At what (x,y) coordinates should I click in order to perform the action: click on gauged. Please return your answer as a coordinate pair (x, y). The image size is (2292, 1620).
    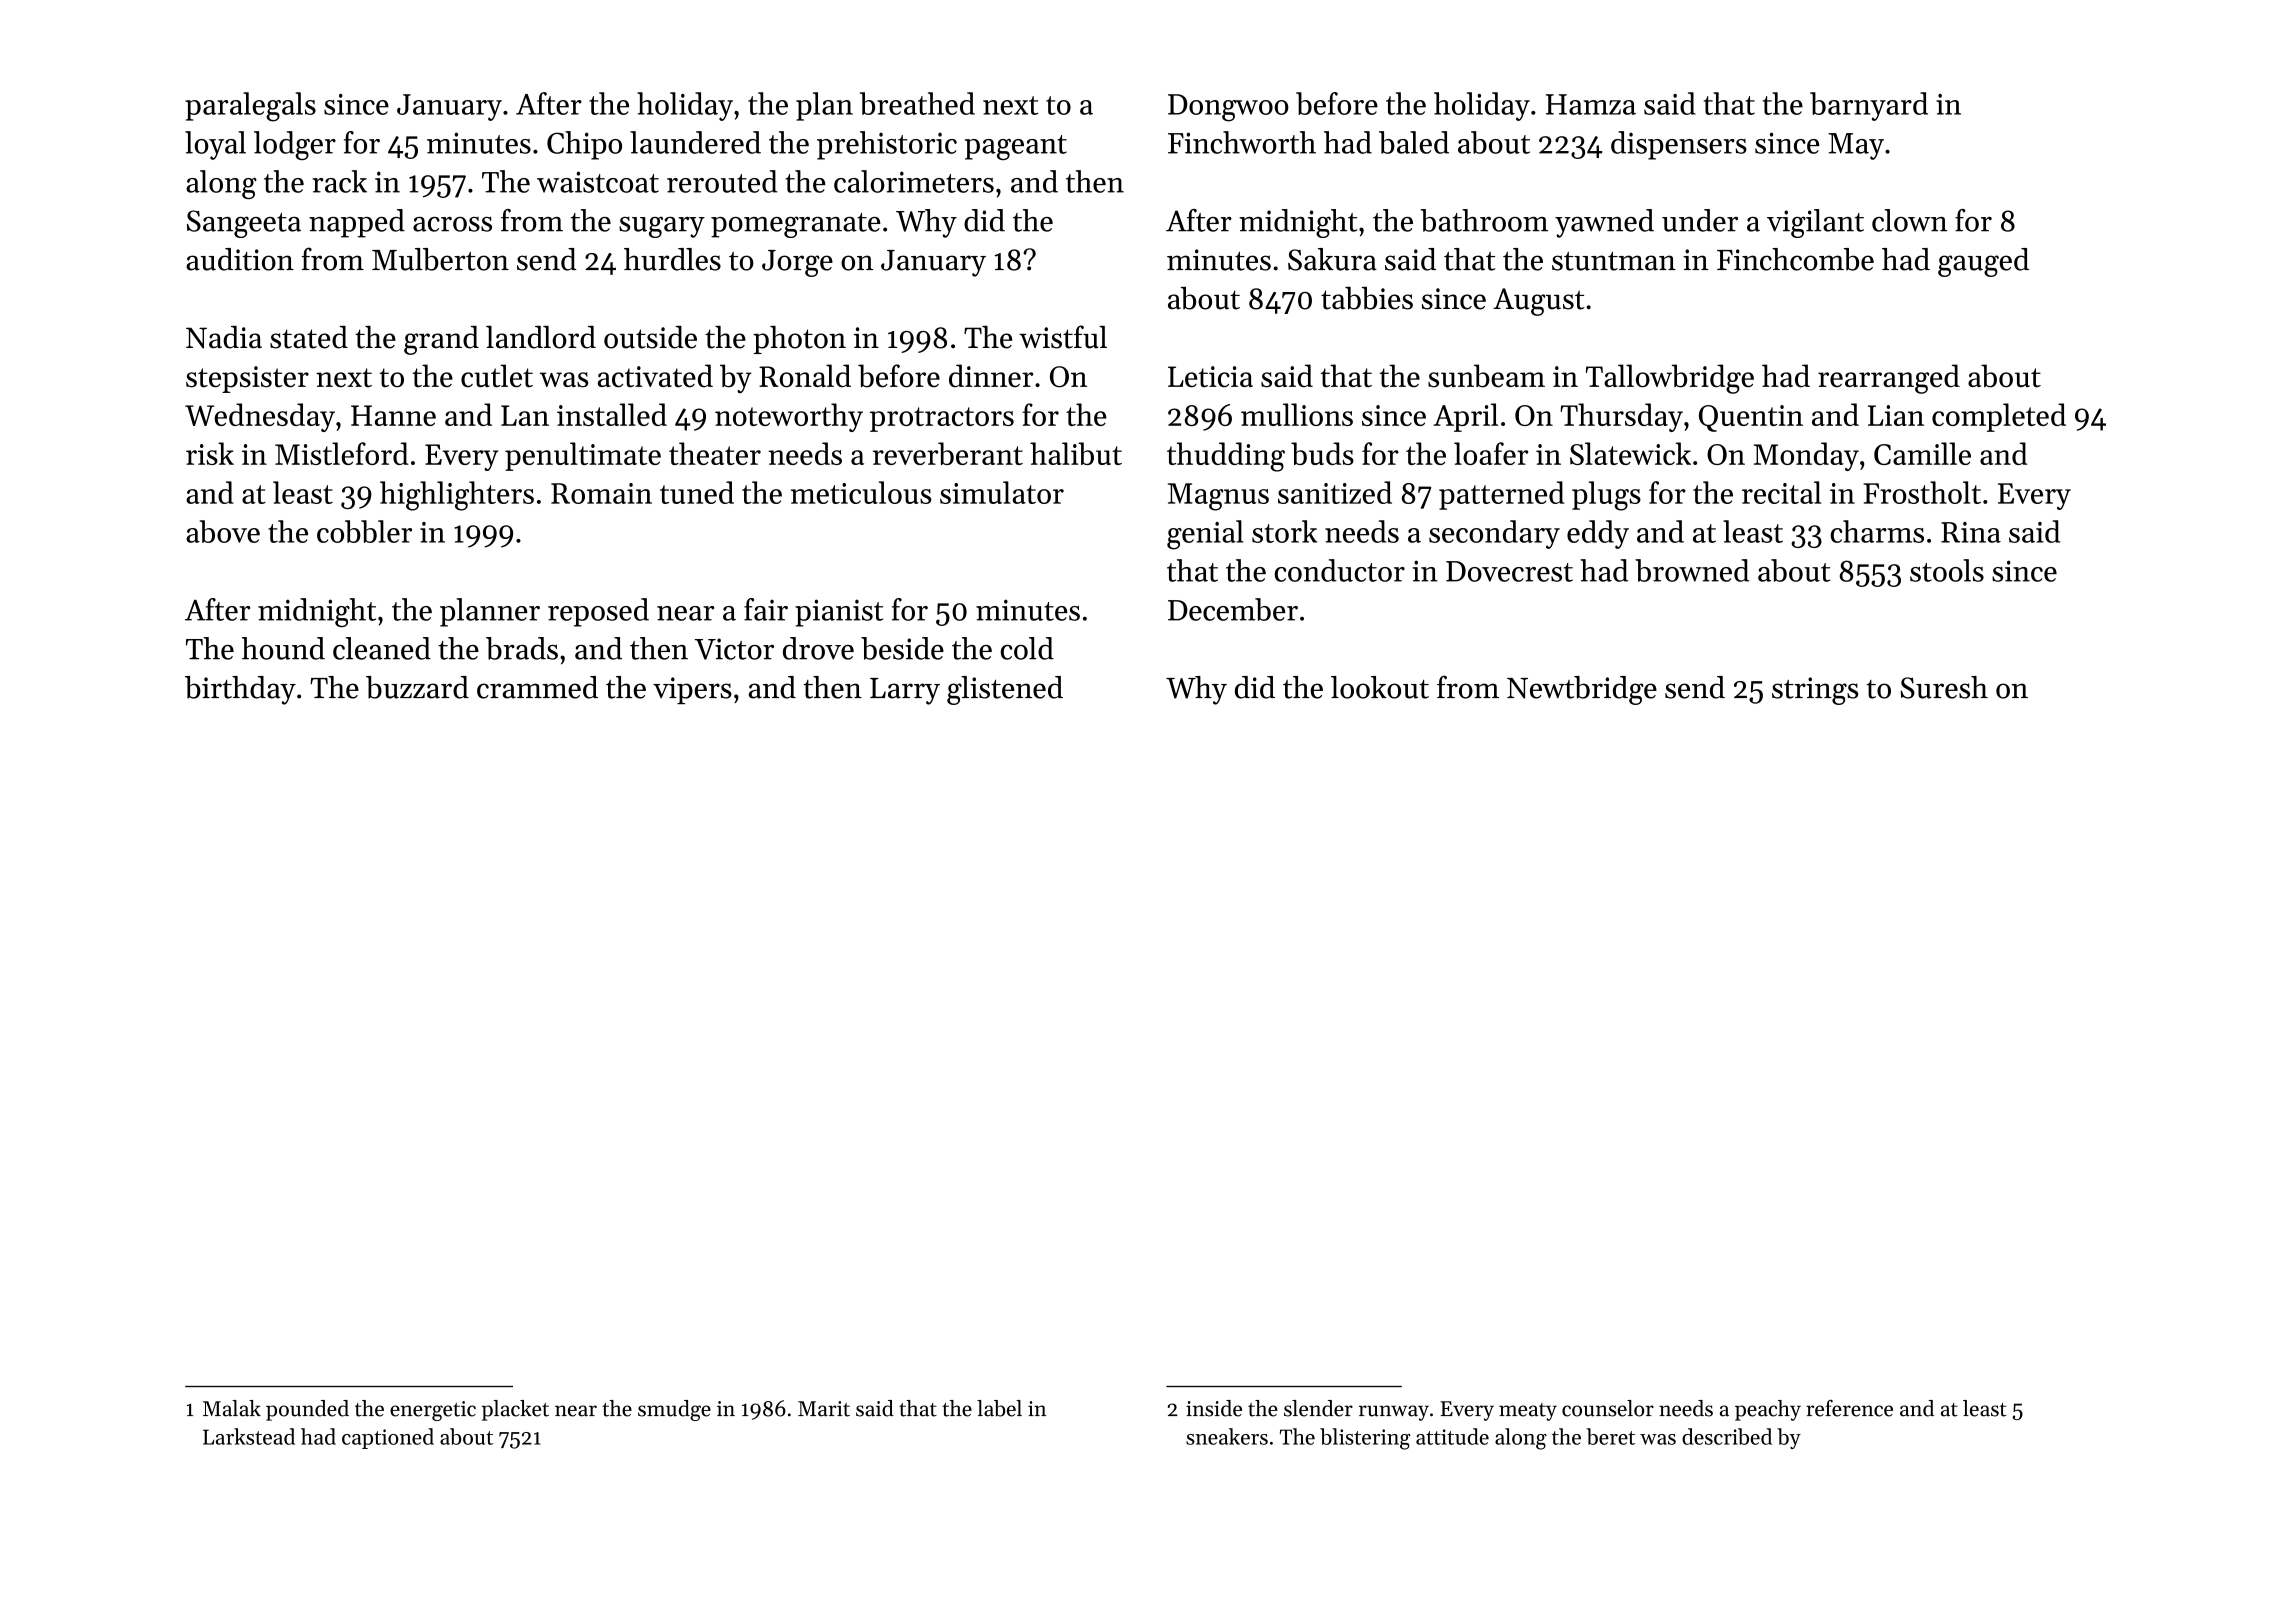
    Looking at the image, I should click on (1983, 262).
